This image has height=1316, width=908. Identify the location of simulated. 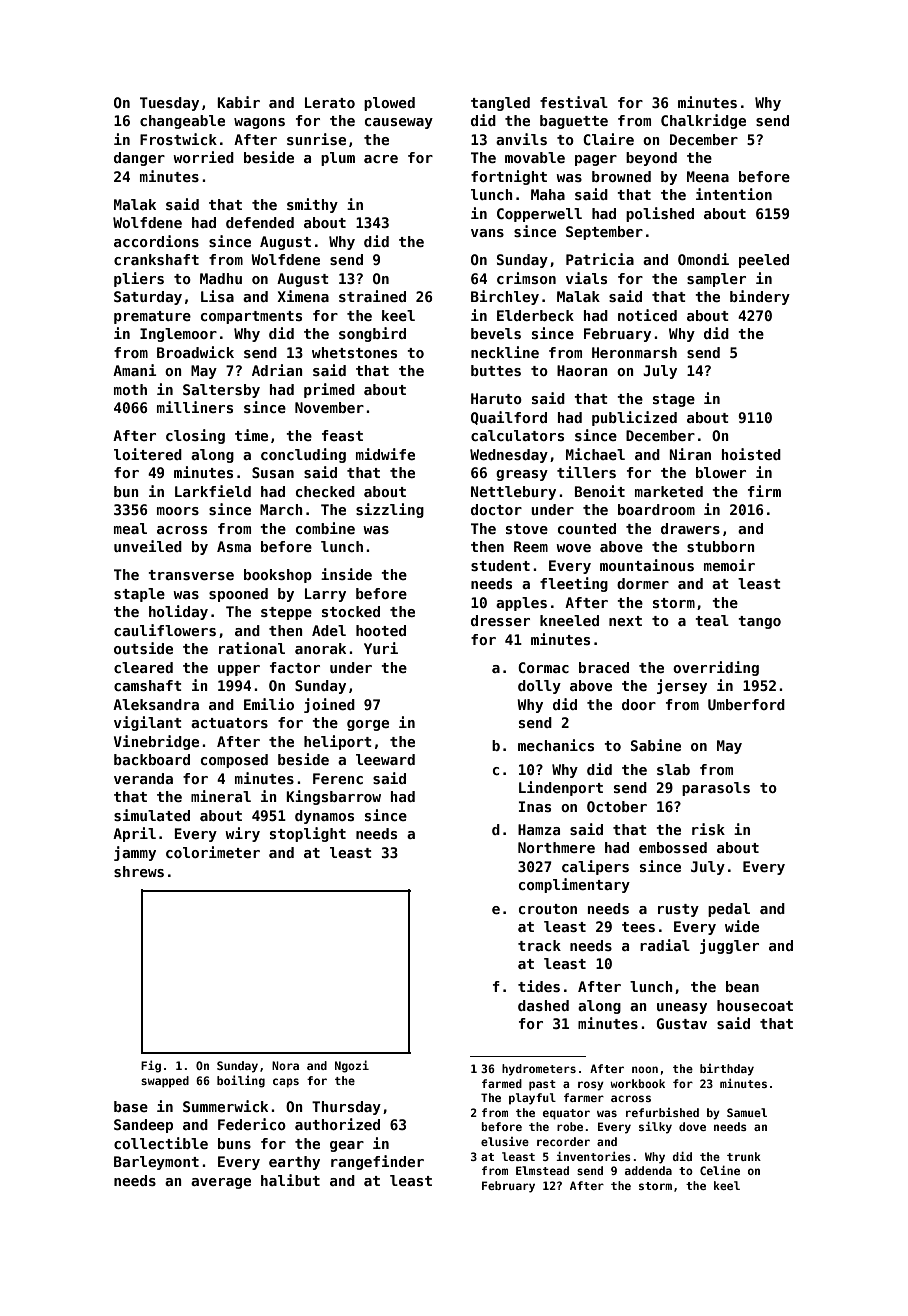
(152, 815).
